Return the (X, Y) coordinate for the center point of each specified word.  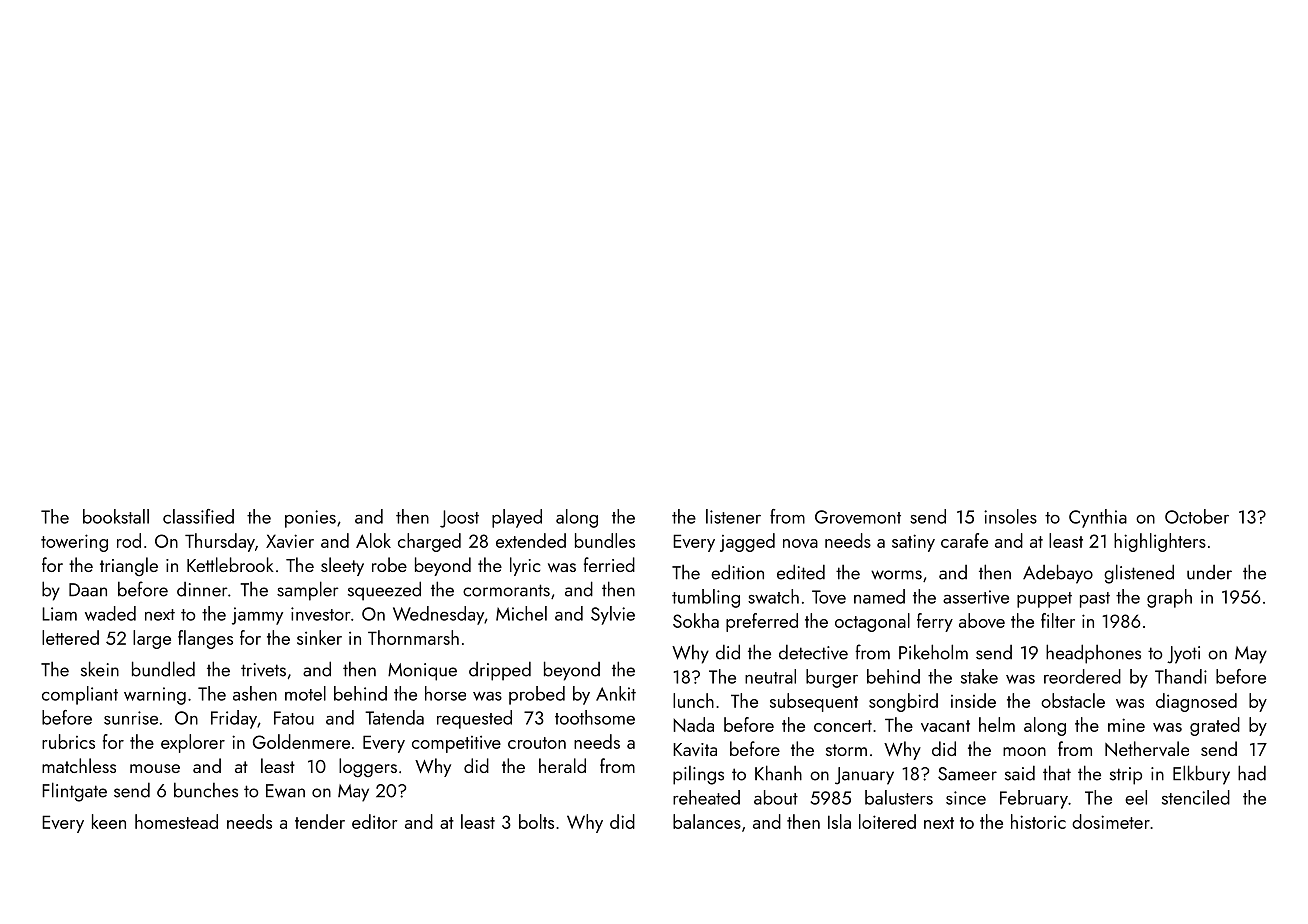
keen (109, 821)
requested (474, 719)
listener (733, 516)
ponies (310, 519)
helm (997, 724)
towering (74, 543)
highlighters (1160, 542)
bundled (163, 669)
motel (305, 693)
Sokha (696, 620)
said (1020, 773)
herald (562, 765)
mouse (155, 768)
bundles (605, 540)
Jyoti (1183, 655)
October (1197, 516)
